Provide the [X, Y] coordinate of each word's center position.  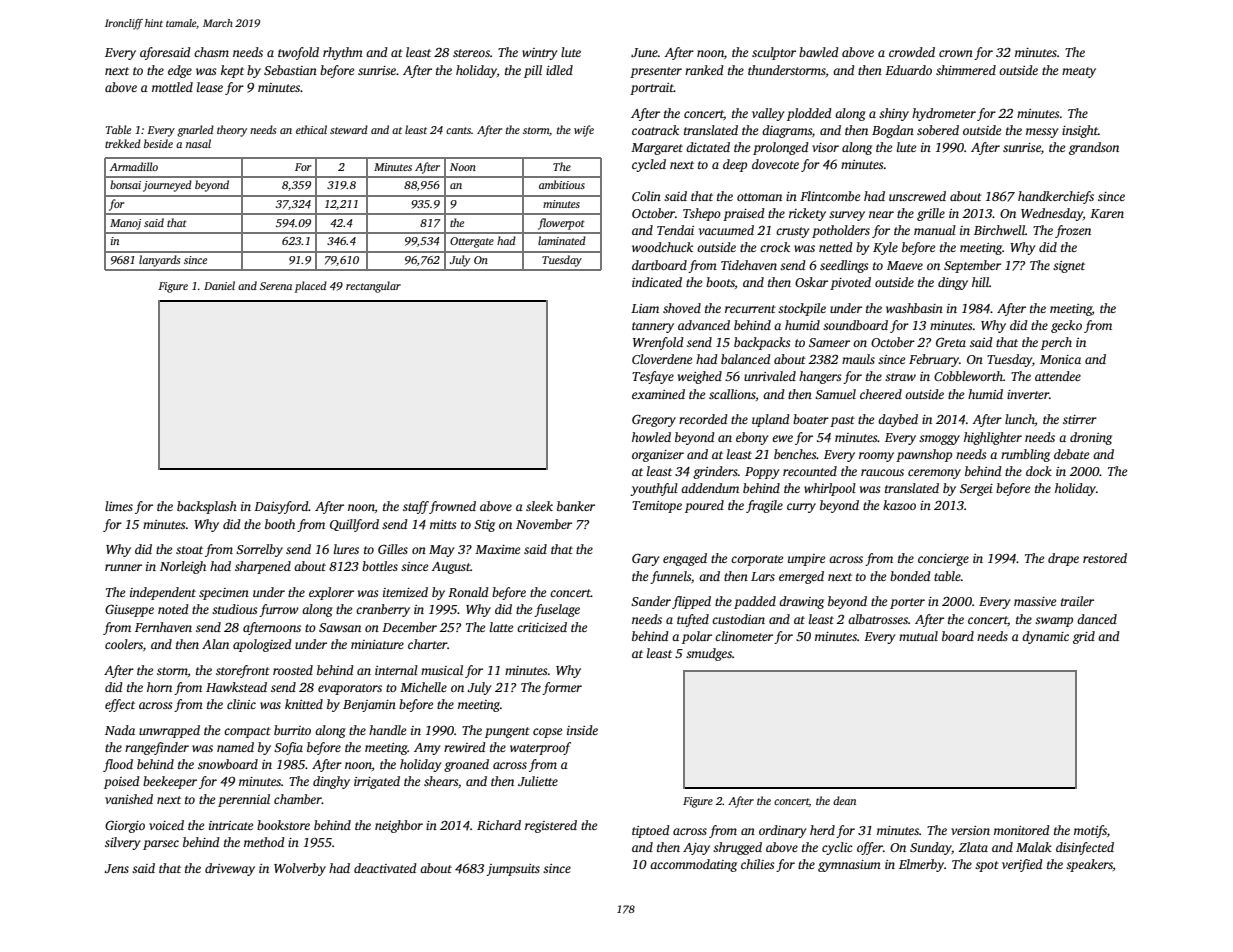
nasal [198, 143]
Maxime [497, 549]
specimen [224, 594]
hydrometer [944, 114]
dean [844, 800]
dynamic [1045, 637]
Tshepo [702, 214]
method [264, 842]
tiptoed [651, 831]
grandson [1094, 148]
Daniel [219, 285]
